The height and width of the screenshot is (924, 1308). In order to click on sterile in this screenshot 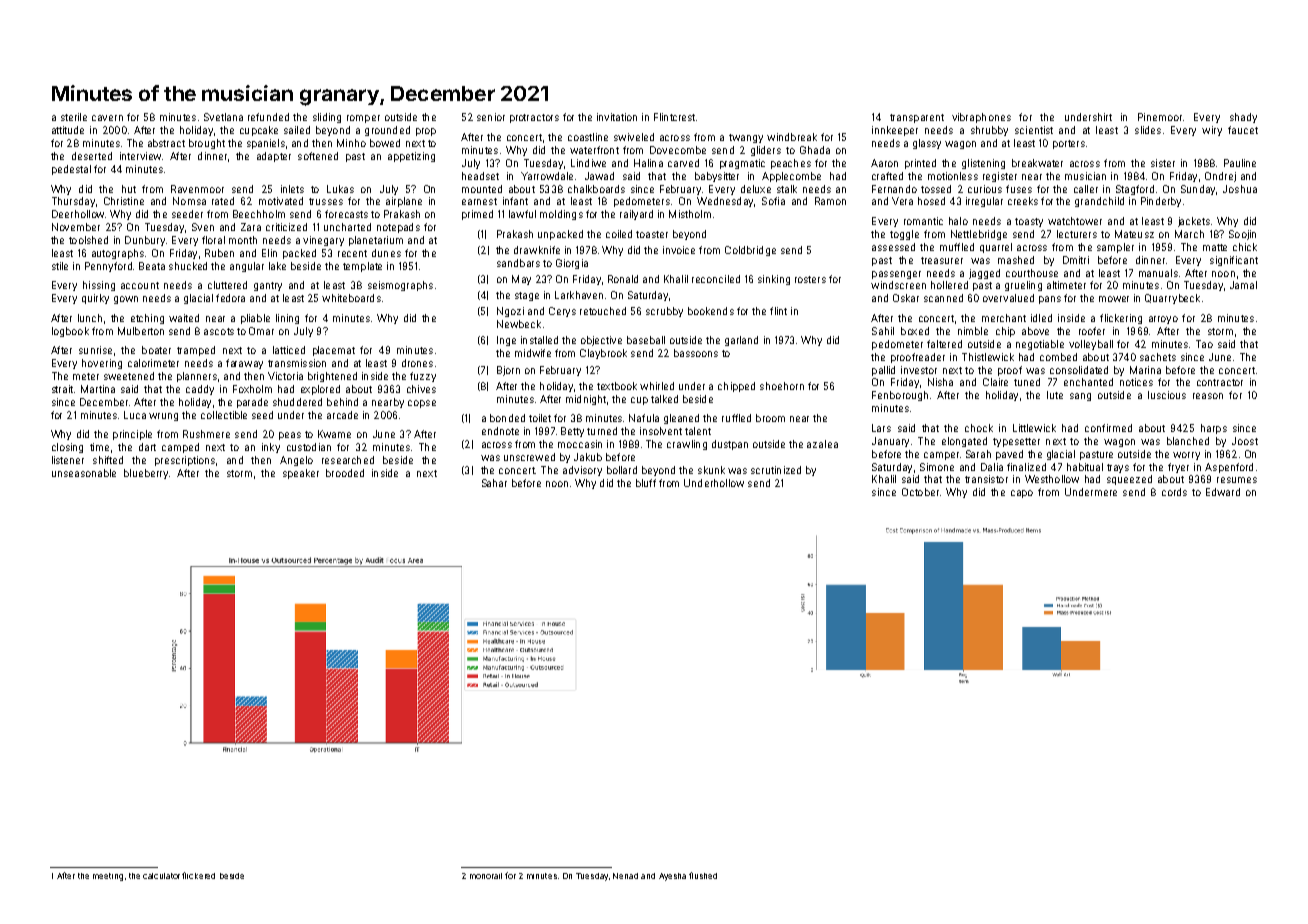, I will do `click(74, 117)`.
